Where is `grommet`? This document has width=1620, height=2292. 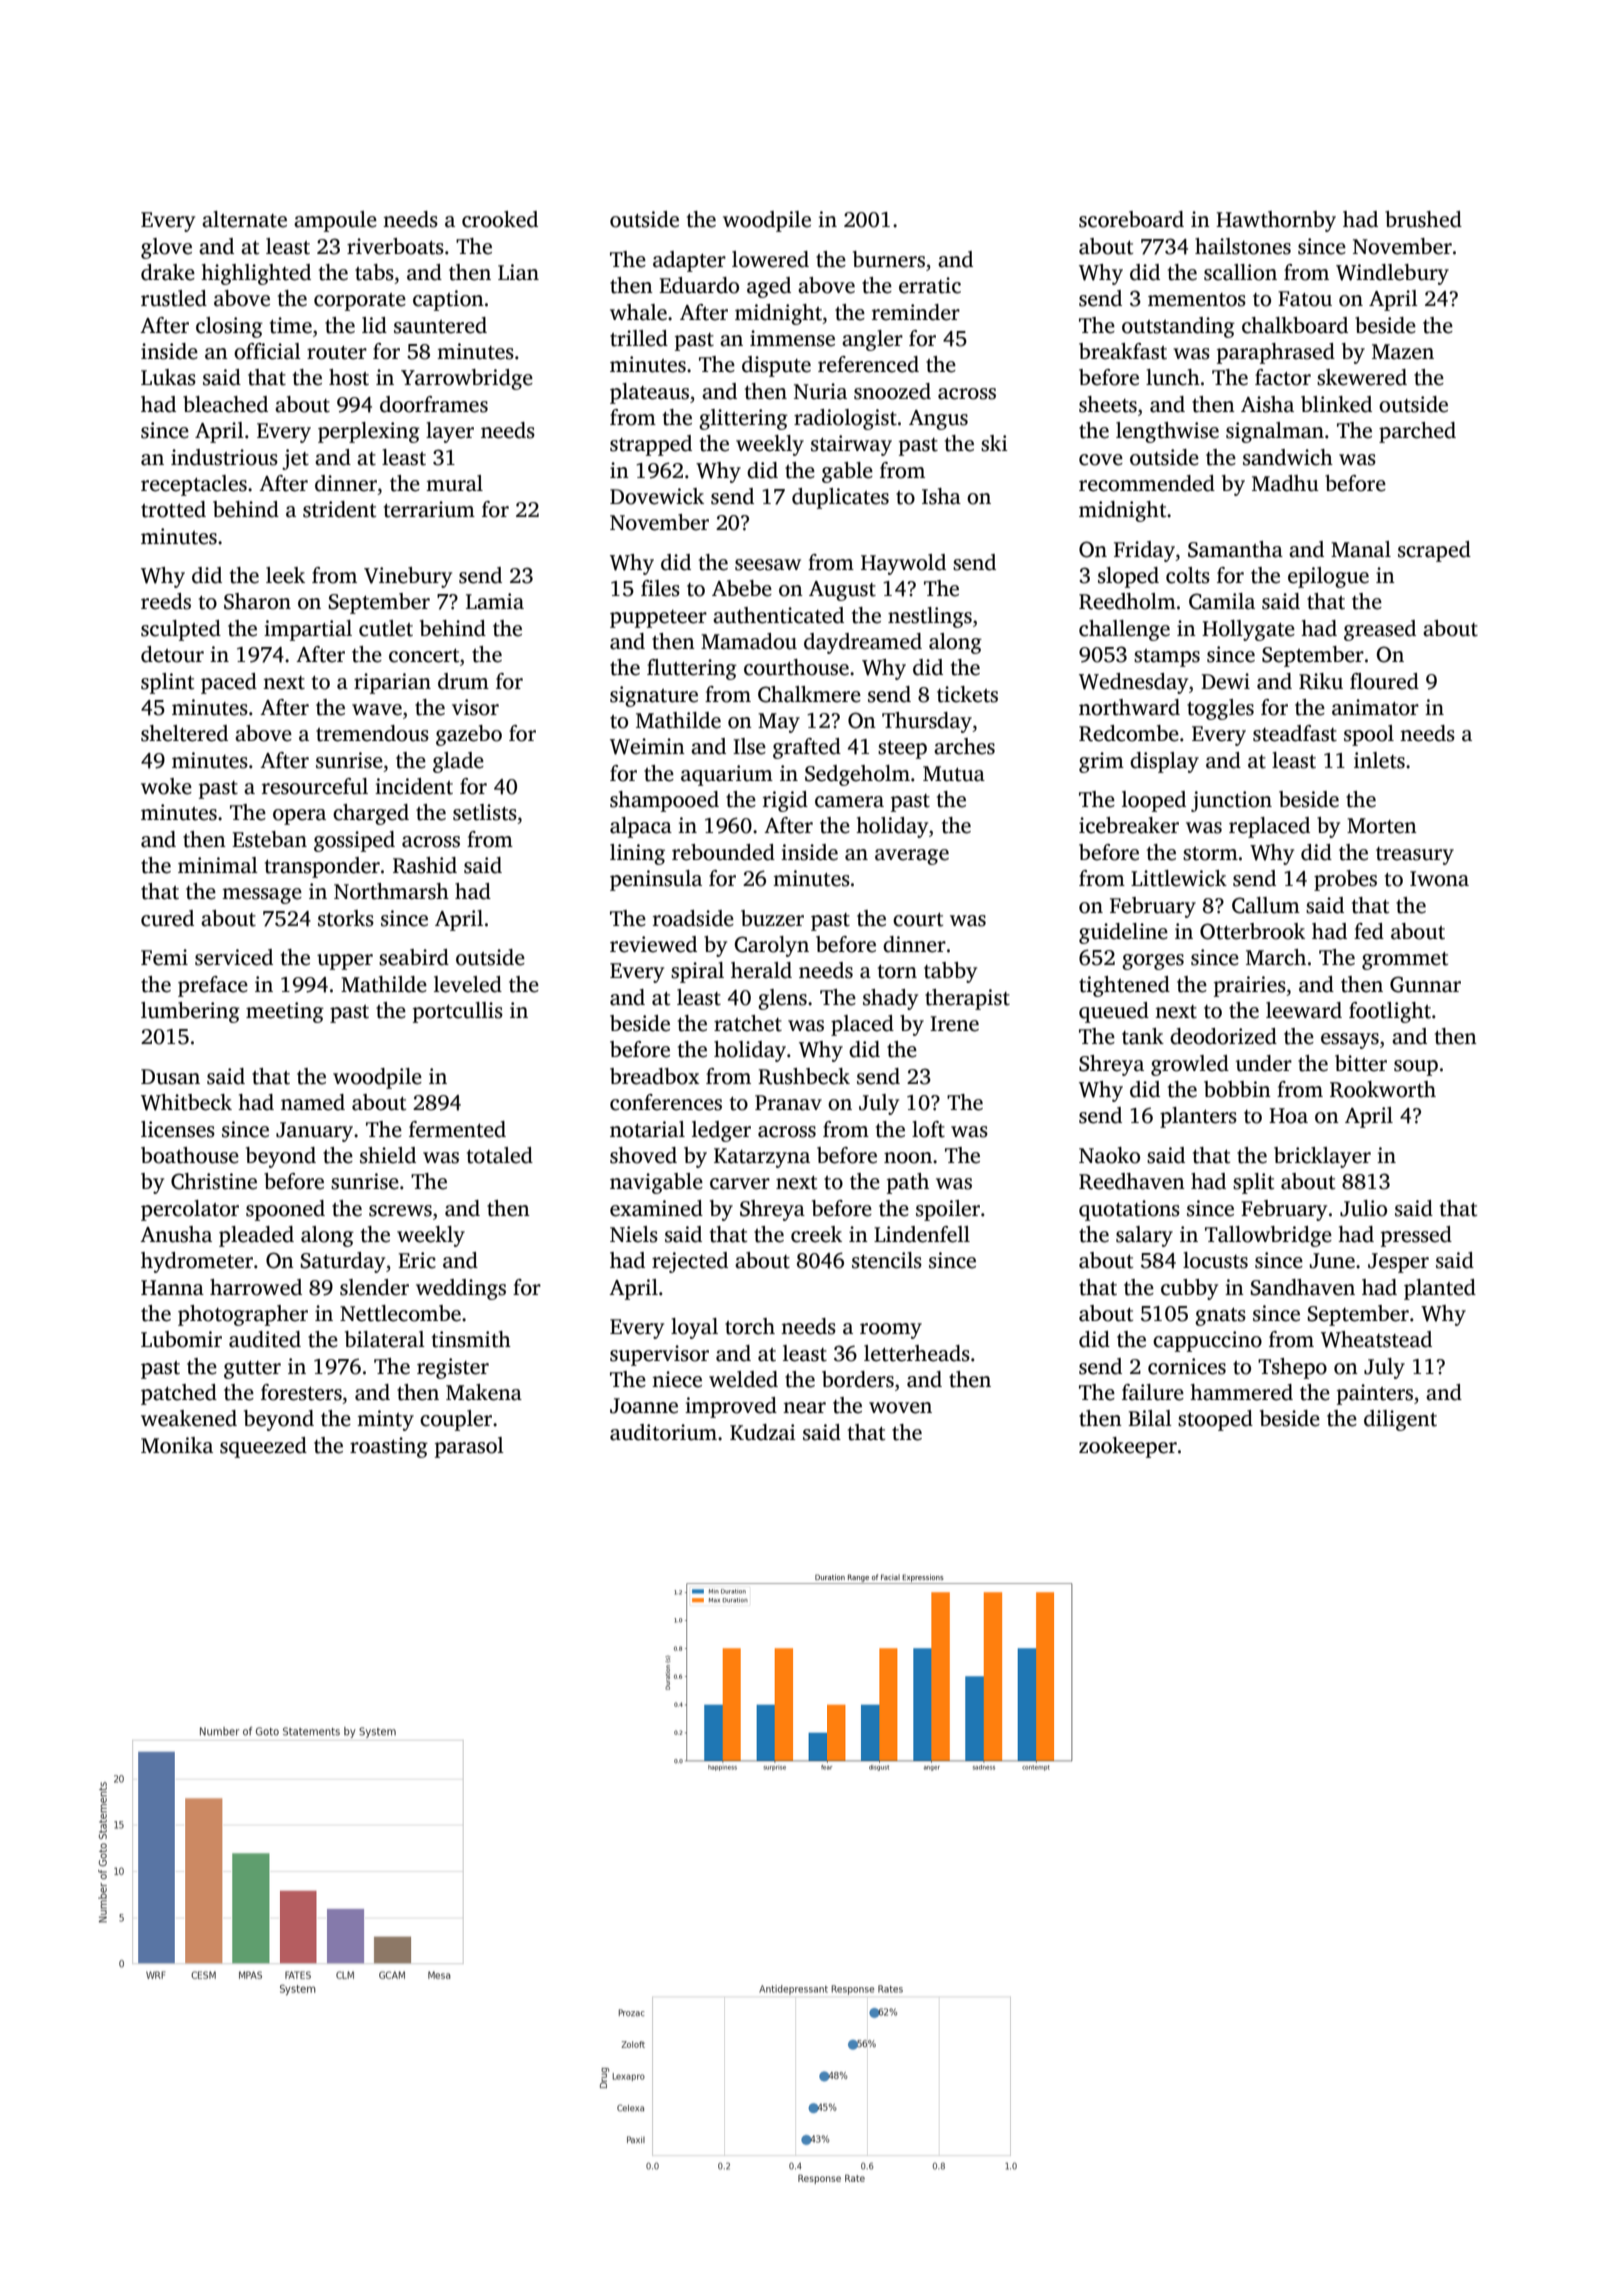 grommet is located at coordinates (1405, 961).
